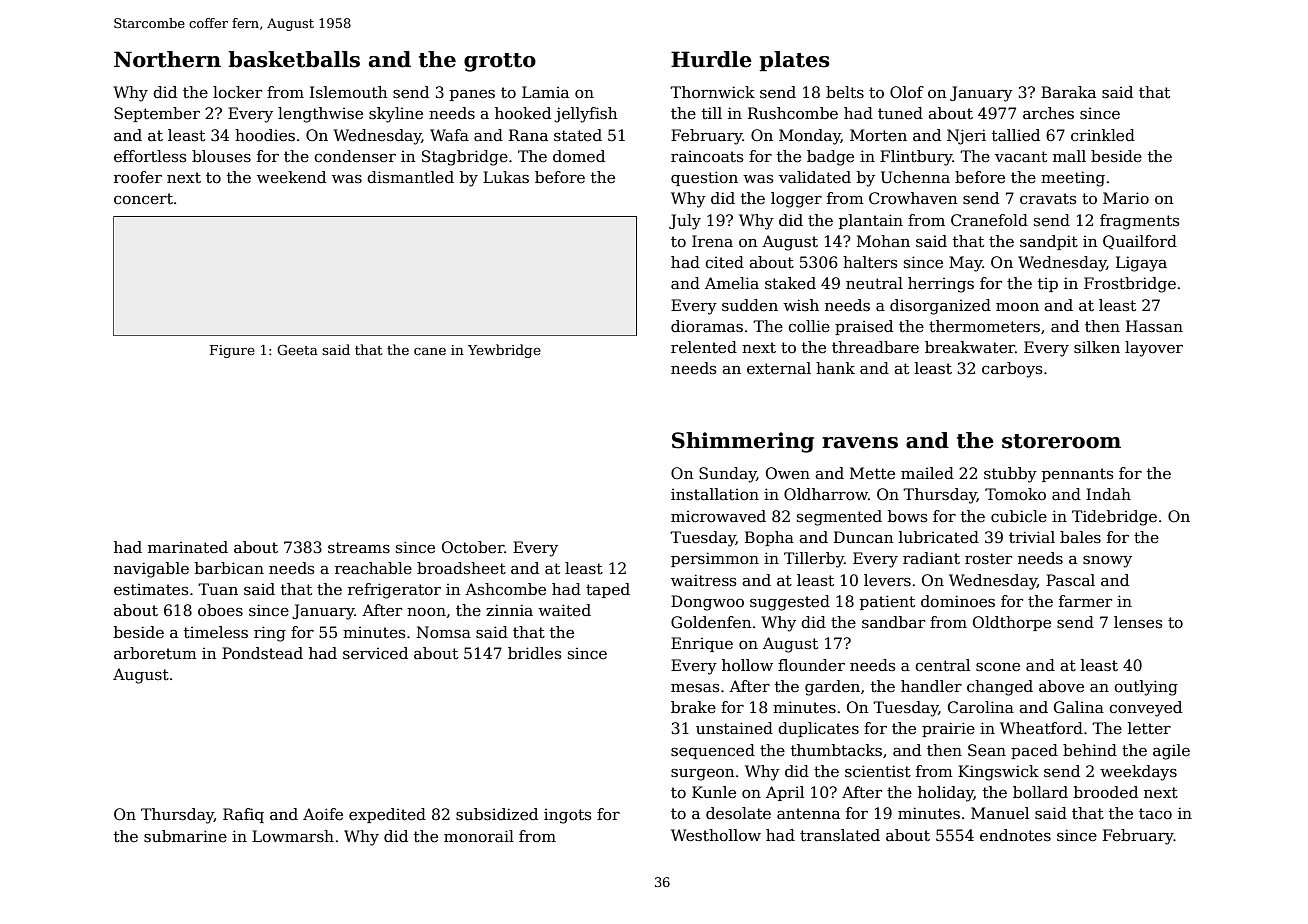 The width and height of the screenshot is (1308, 924). What do you see at coordinates (1103, 135) in the screenshot?
I see `crinkled` at bounding box center [1103, 135].
